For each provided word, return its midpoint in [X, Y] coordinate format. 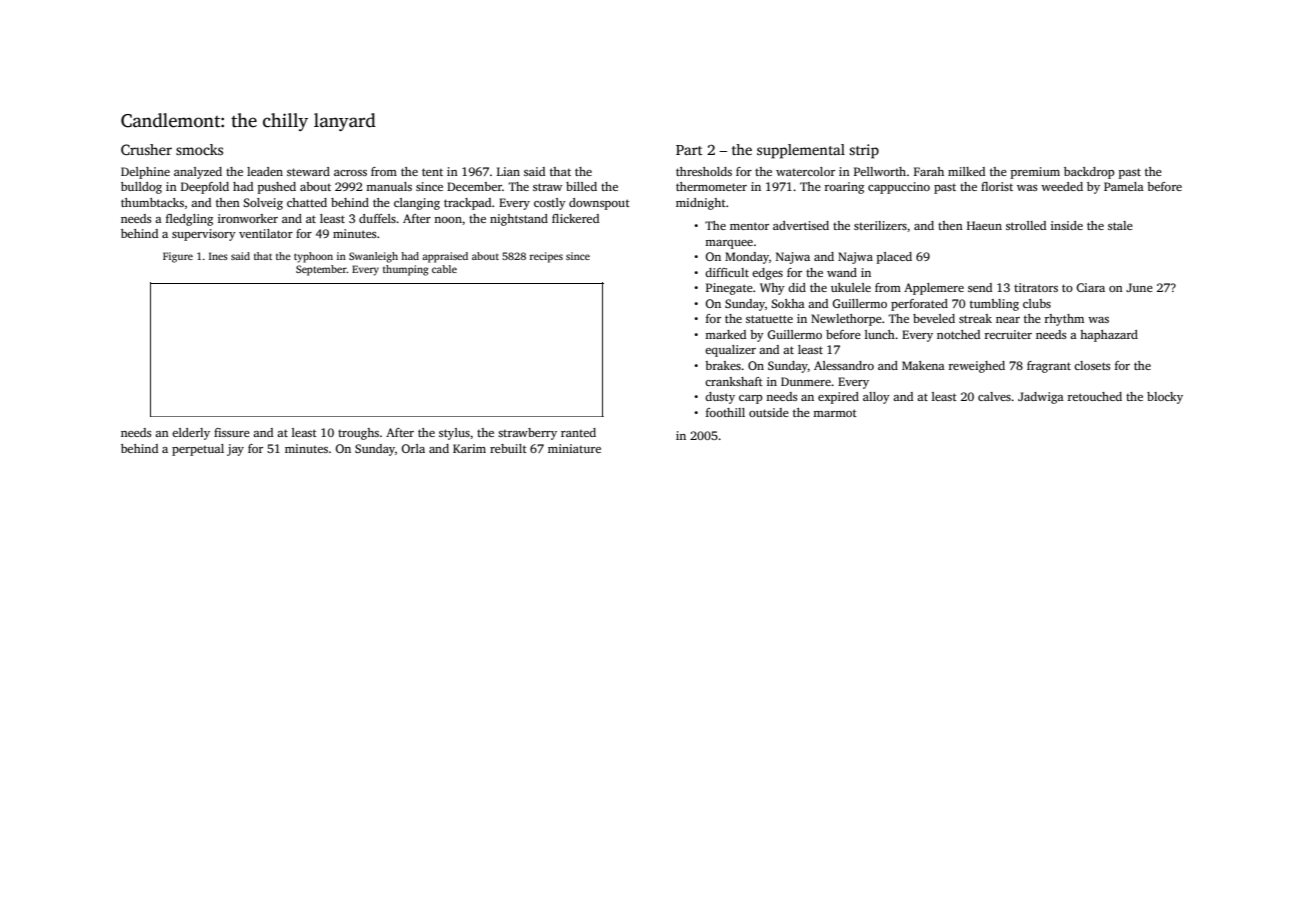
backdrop [1089, 173]
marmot [835, 413]
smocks [199, 149]
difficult [727, 272]
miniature [574, 448]
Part [689, 150]
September [321, 270]
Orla [413, 448]
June [1139, 287]
